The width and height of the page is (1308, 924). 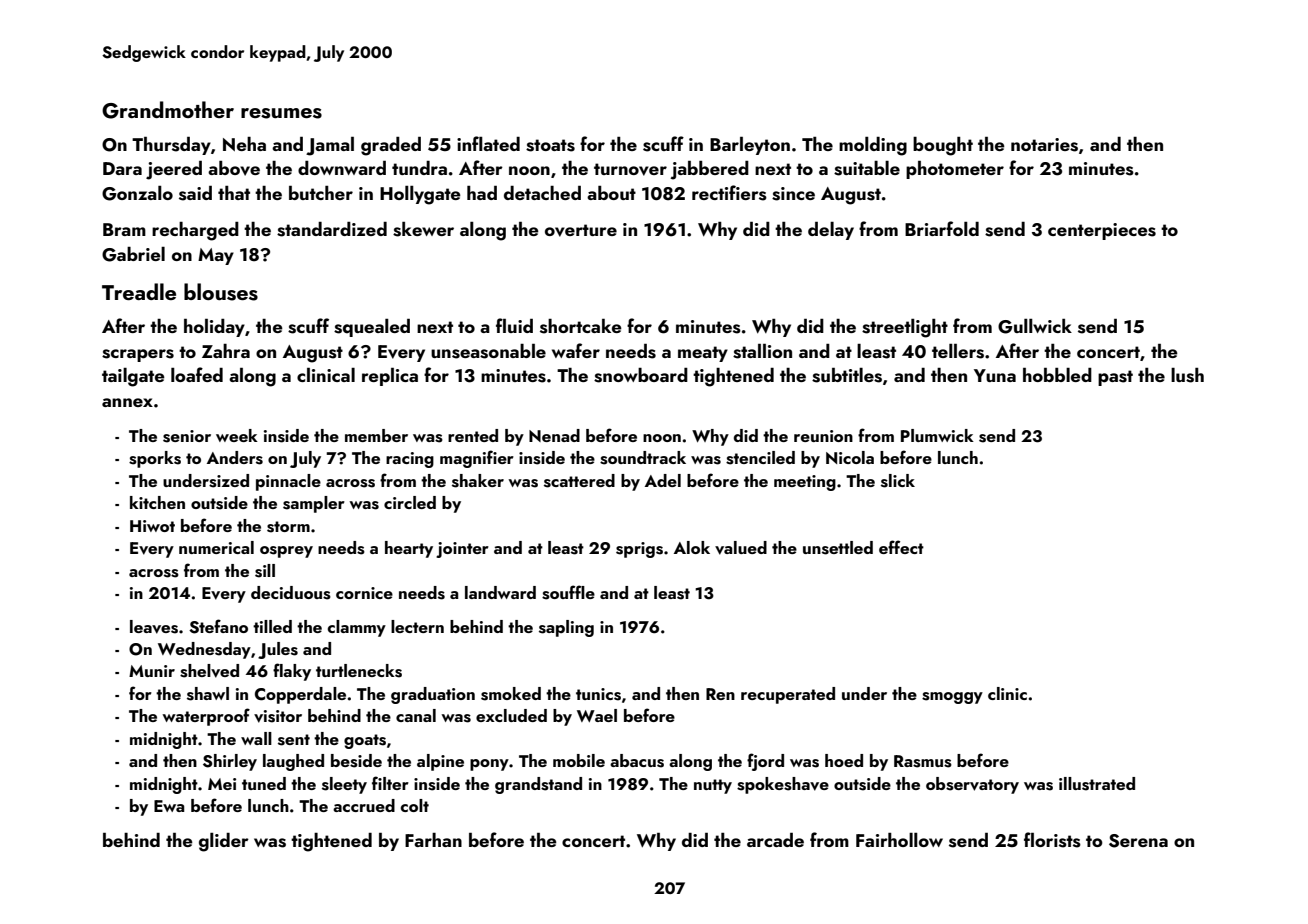 What do you see at coordinates (234, 193) in the page?
I see `that` at bounding box center [234, 193].
